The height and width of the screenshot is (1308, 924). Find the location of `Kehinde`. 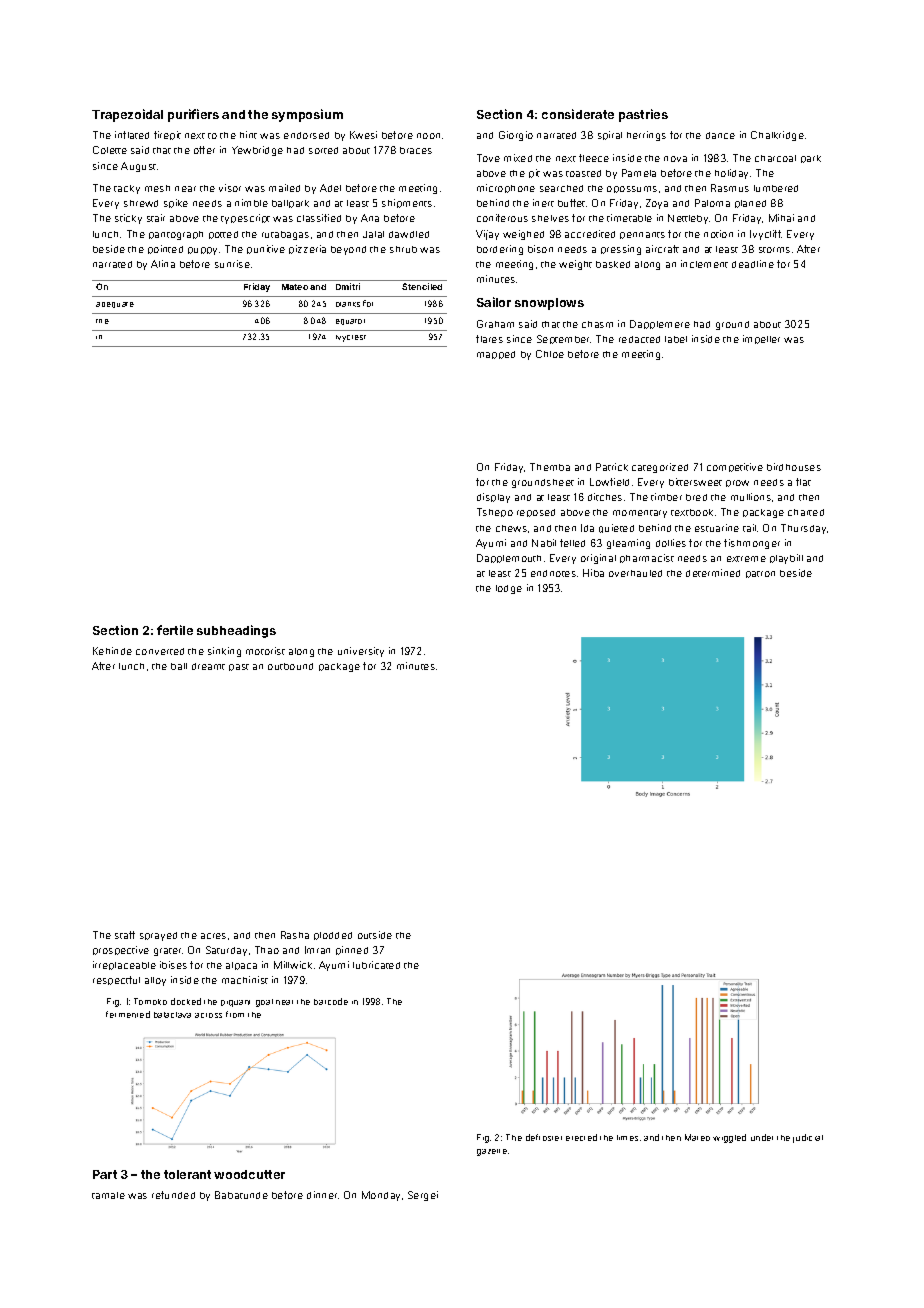

Kehinde is located at coordinates (112, 651).
